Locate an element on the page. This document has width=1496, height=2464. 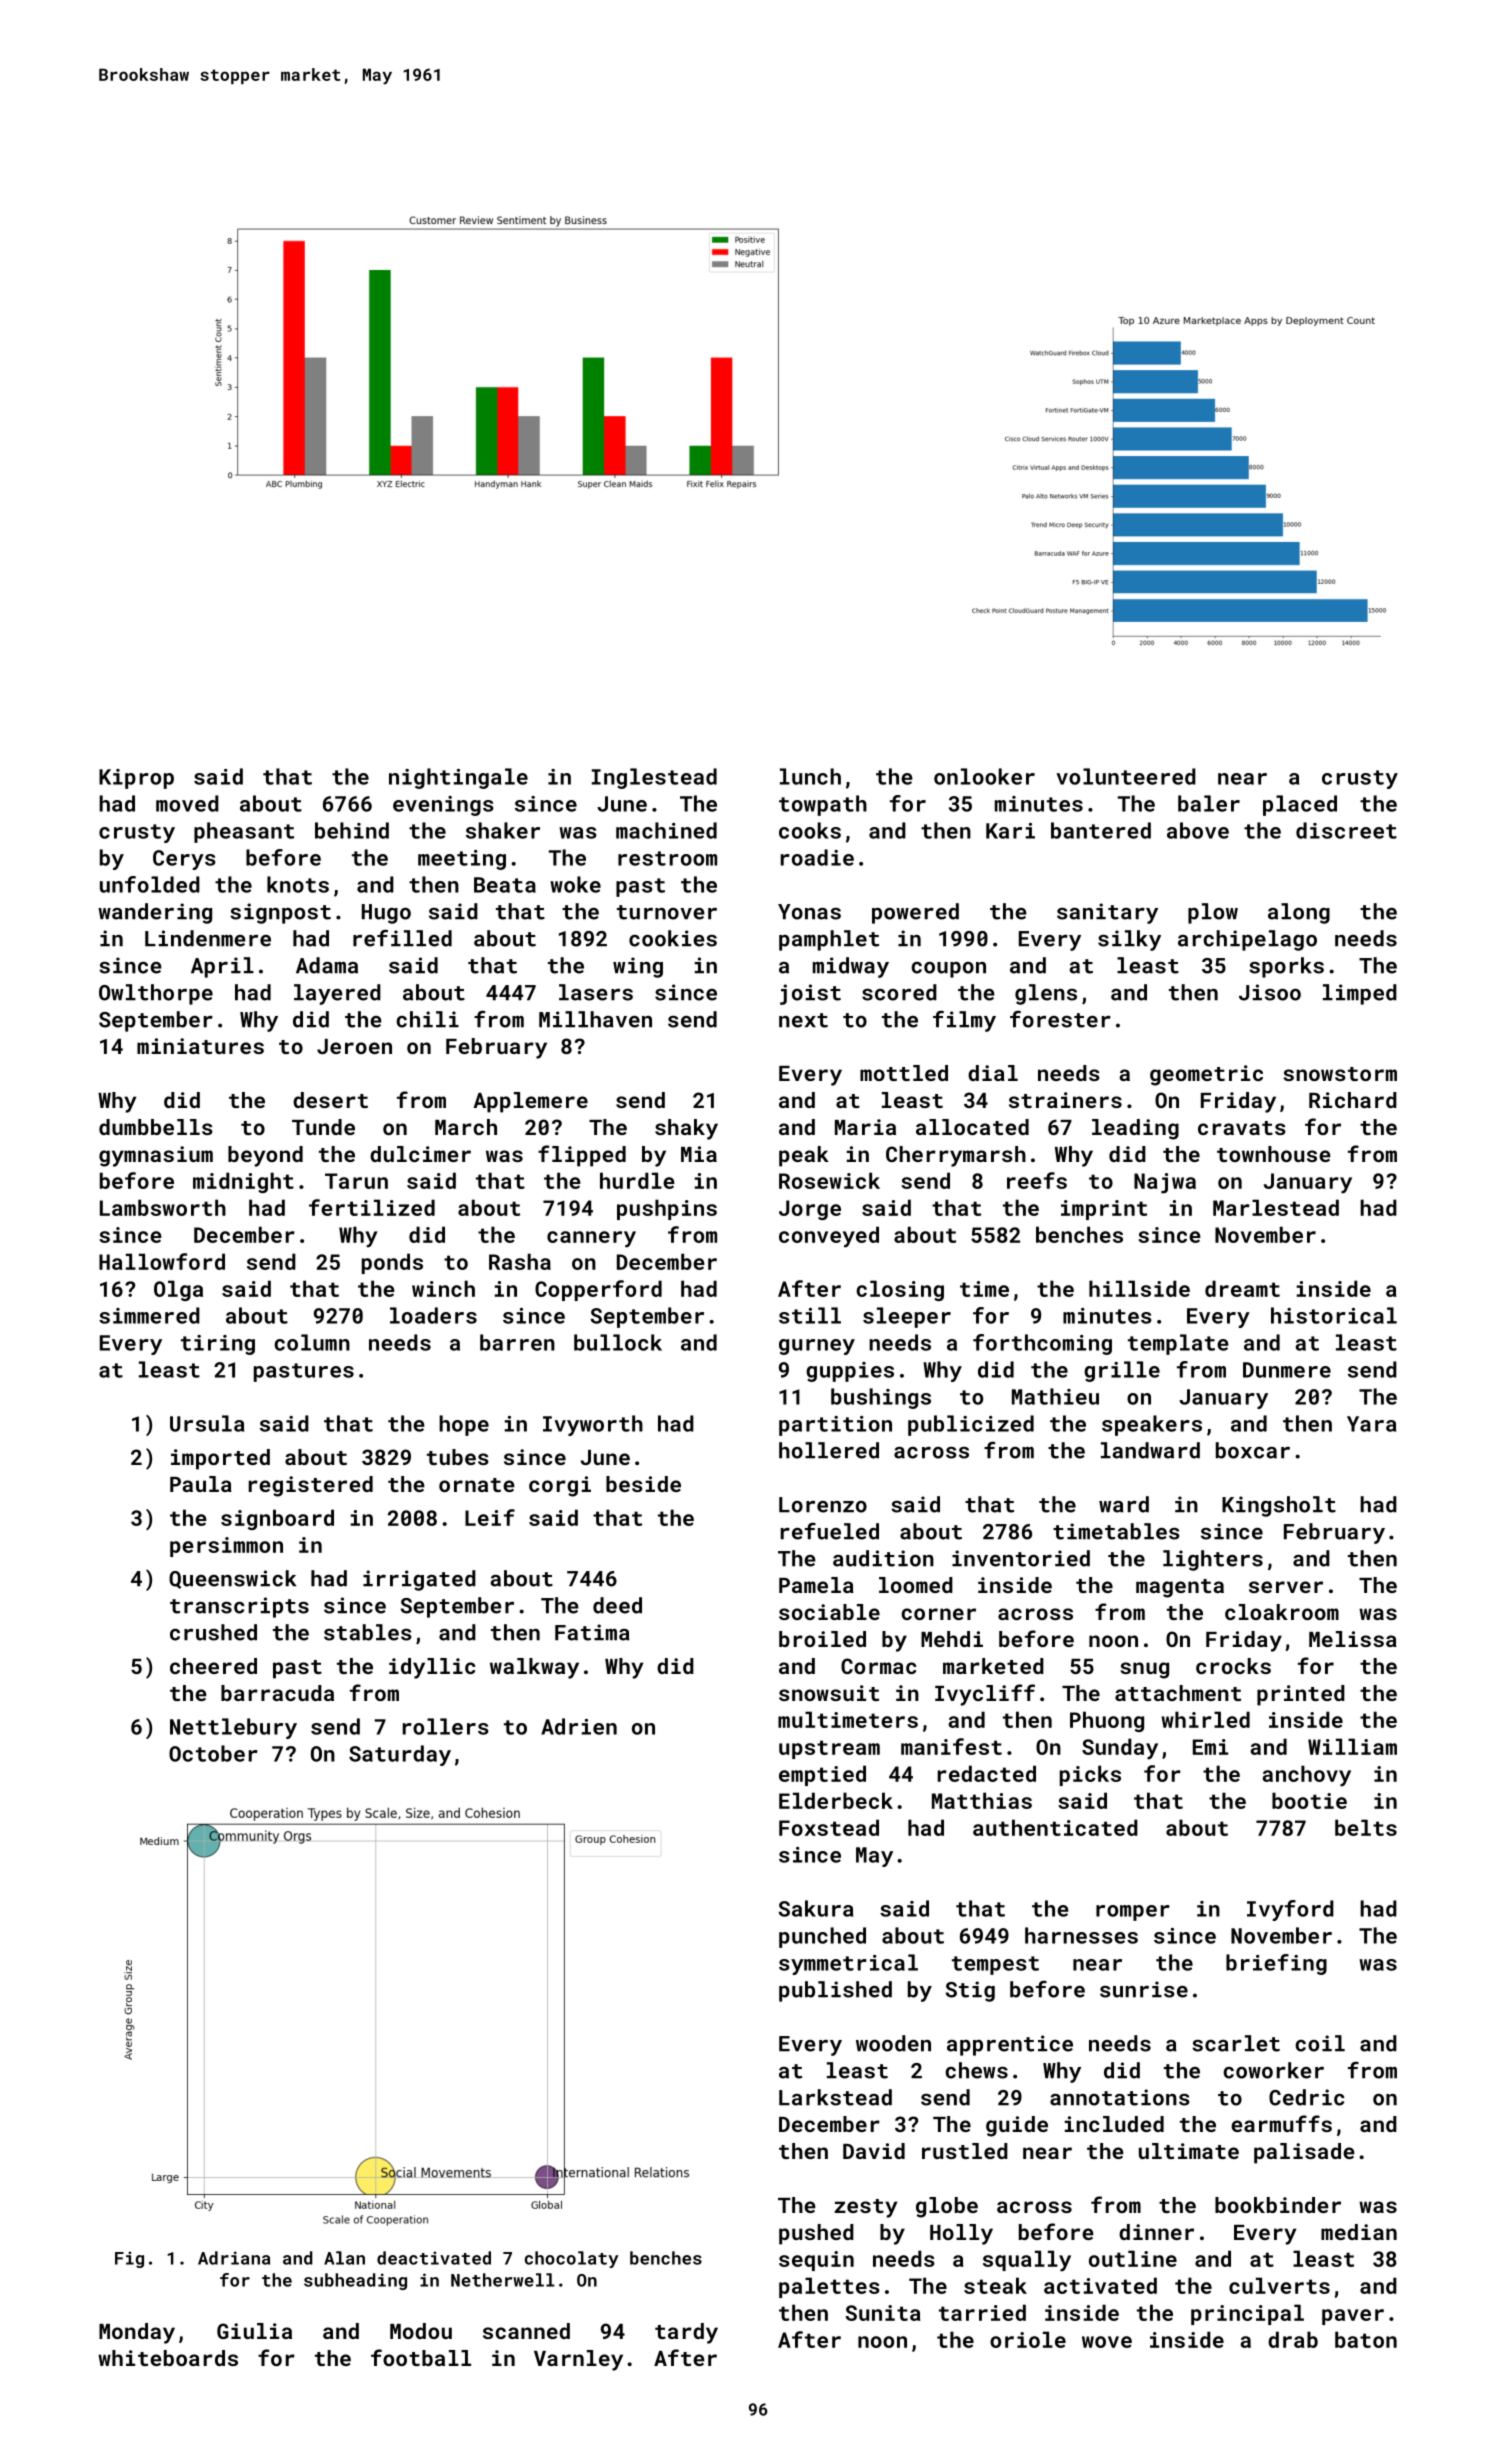
ultimate is located at coordinates (1189, 2151).
